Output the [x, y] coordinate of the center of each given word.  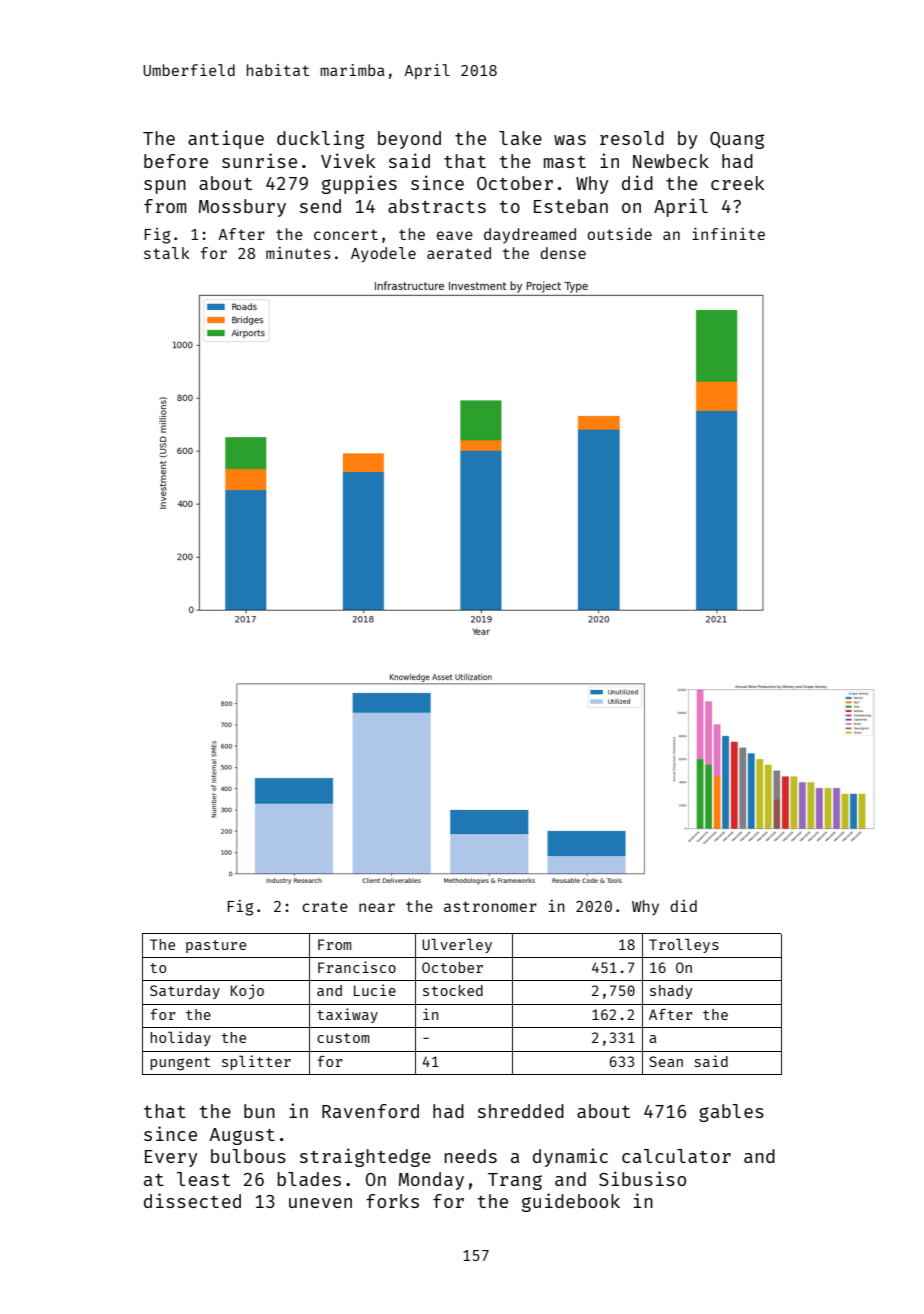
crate [325, 906]
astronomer [490, 906]
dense [563, 253]
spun [165, 187]
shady [671, 992]
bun [259, 1111]
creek [737, 183]
